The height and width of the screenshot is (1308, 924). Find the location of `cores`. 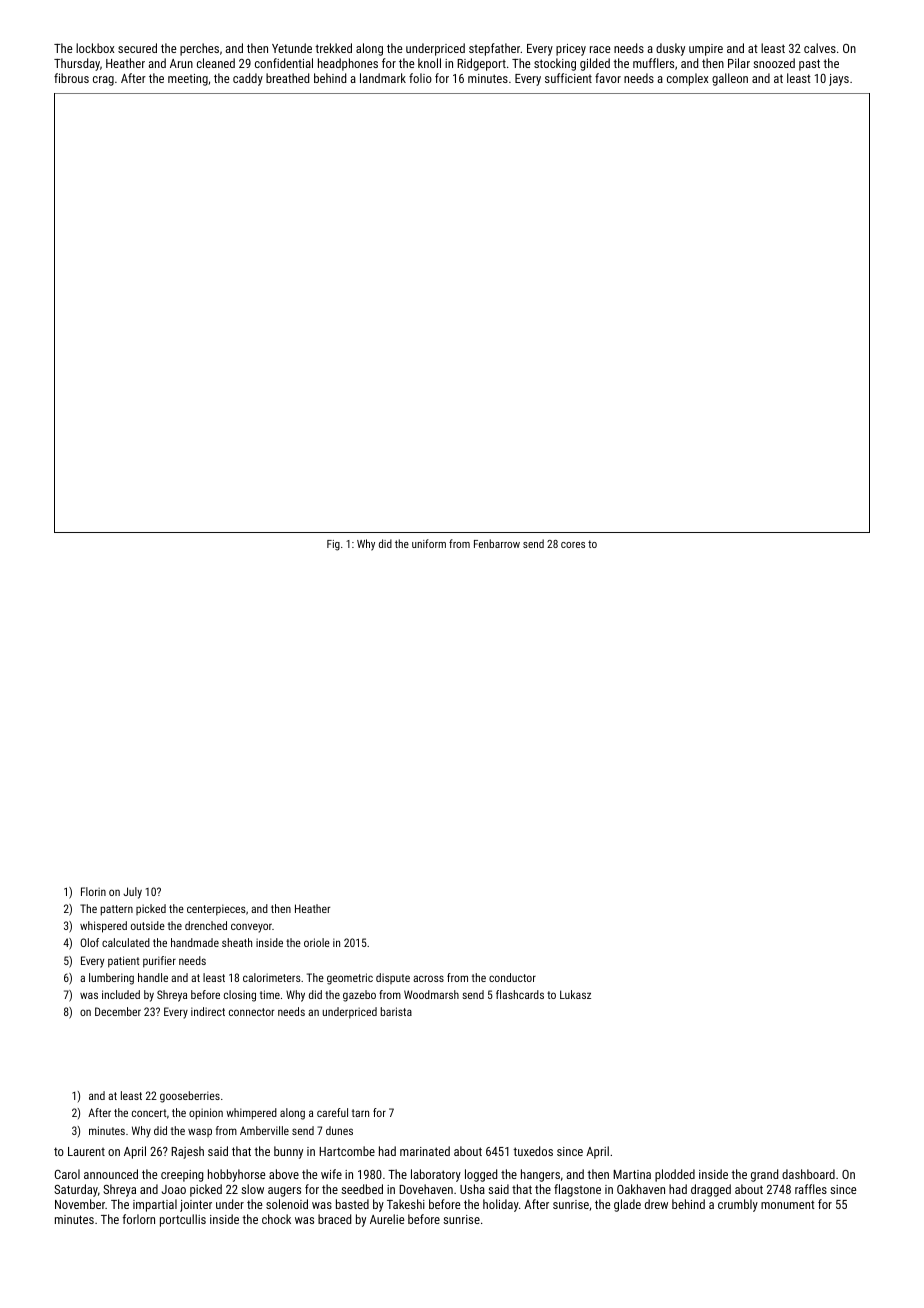

cores is located at coordinates (573, 545).
